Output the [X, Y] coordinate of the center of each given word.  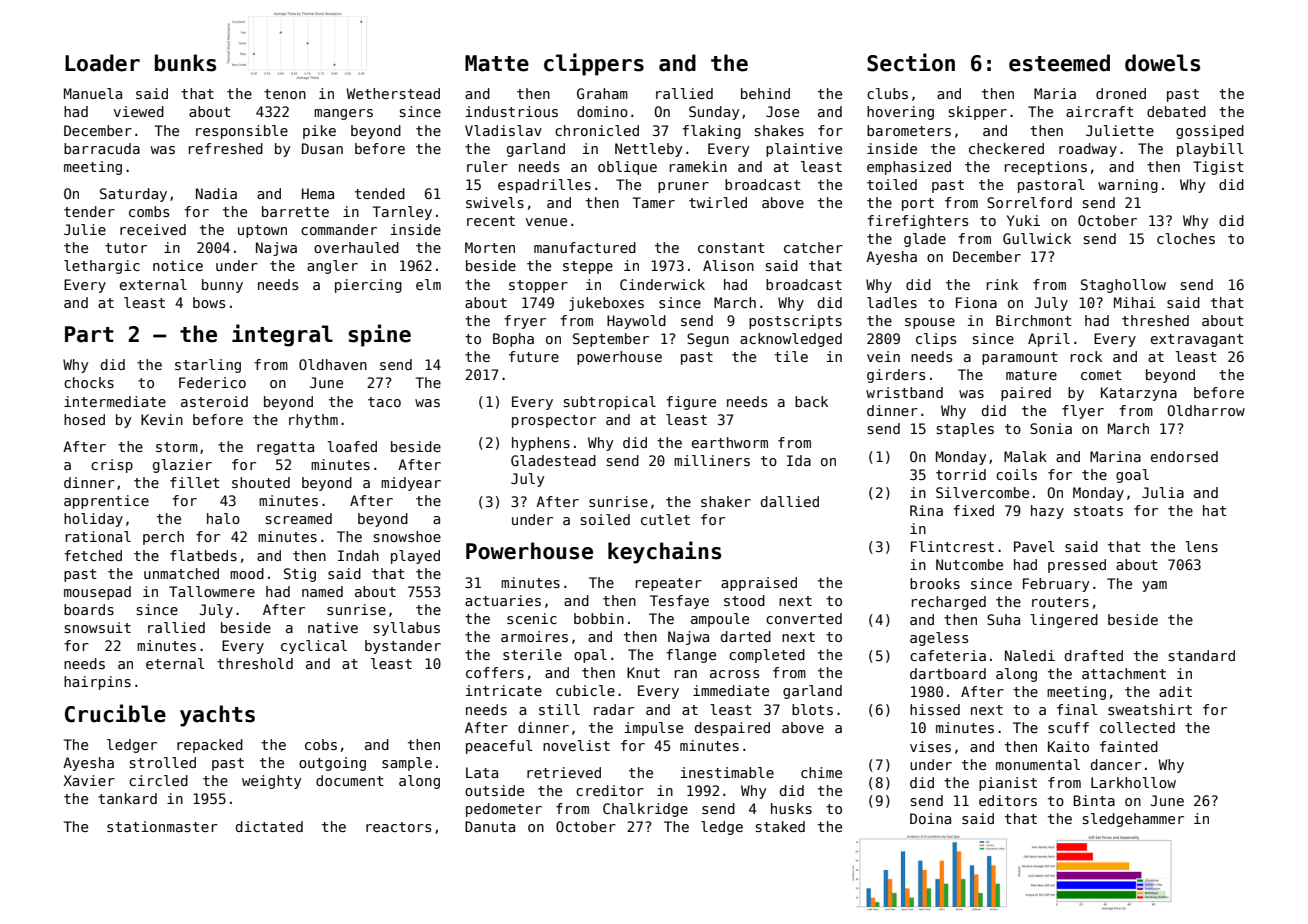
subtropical [610, 403]
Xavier [89, 780]
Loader [102, 63]
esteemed [1059, 63]
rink [1002, 284]
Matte [497, 63]
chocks [89, 382]
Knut [643, 672]
